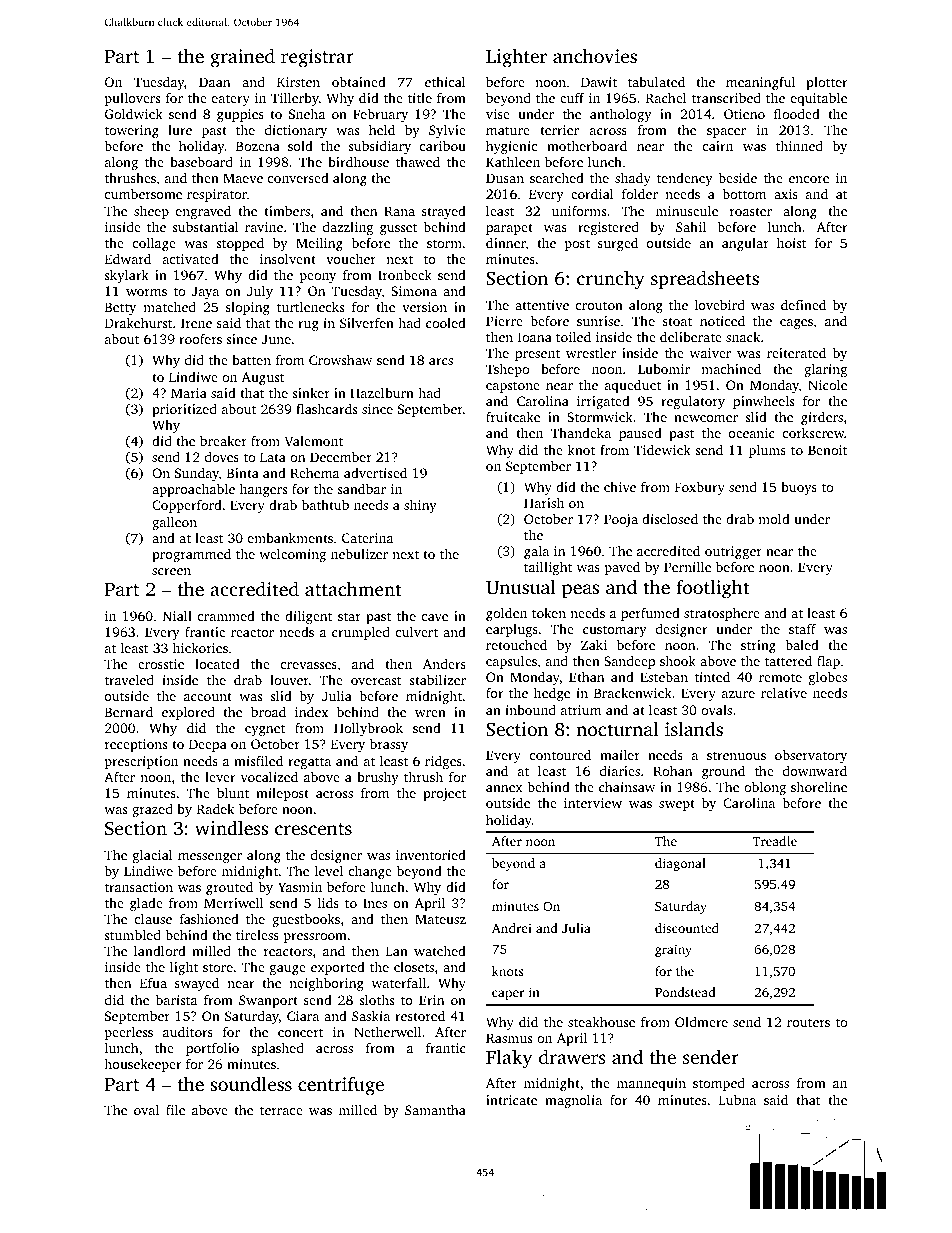 This screenshot has height=1233, width=952. What do you see at coordinates (431, 855) in the screenshot?
I see `inventoried` at bounding box center [431, 855].
